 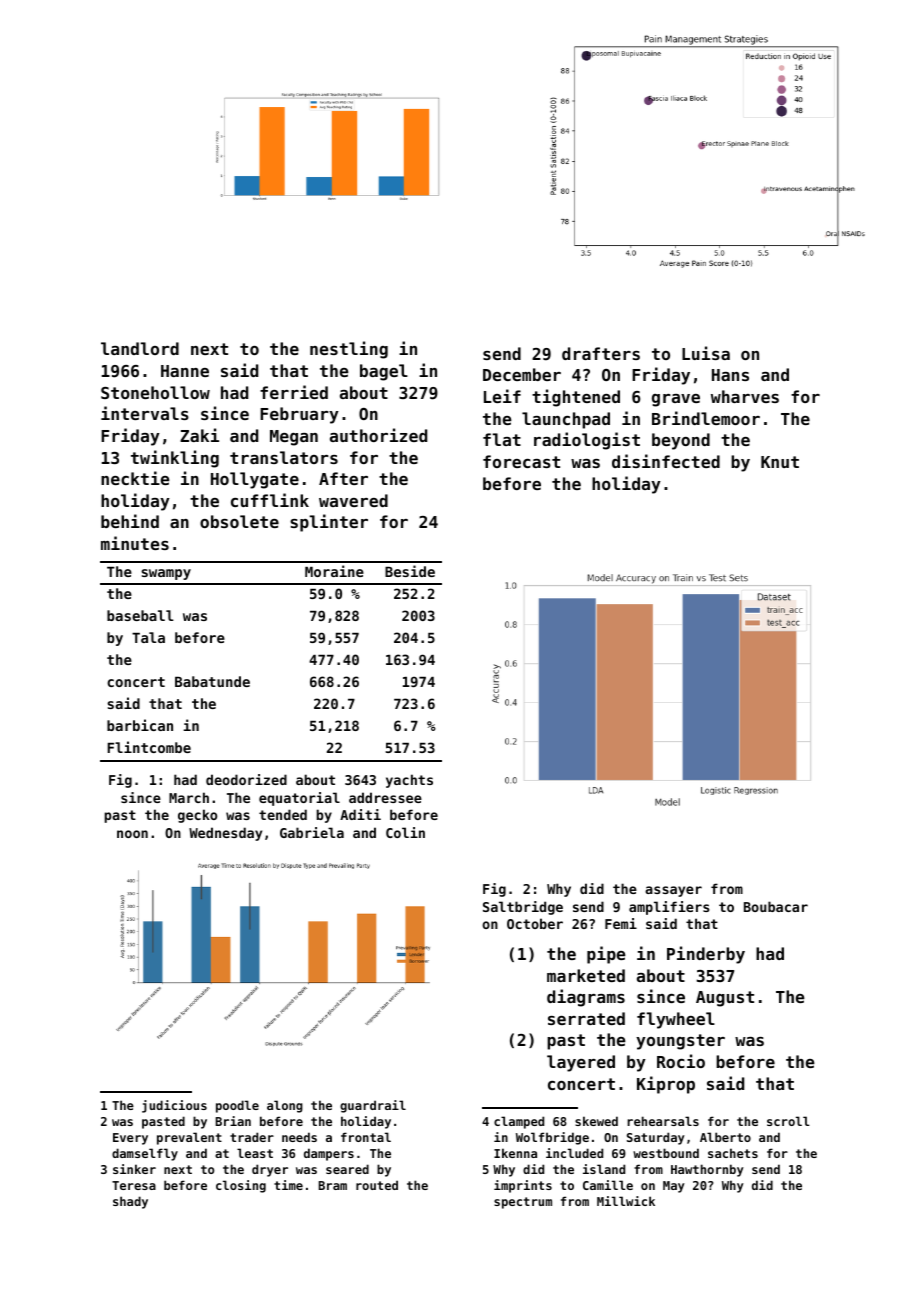 What do you see at coordinates (523, 1203) in the image?
I see `spectrum` at bounding box center [523, 1203].
